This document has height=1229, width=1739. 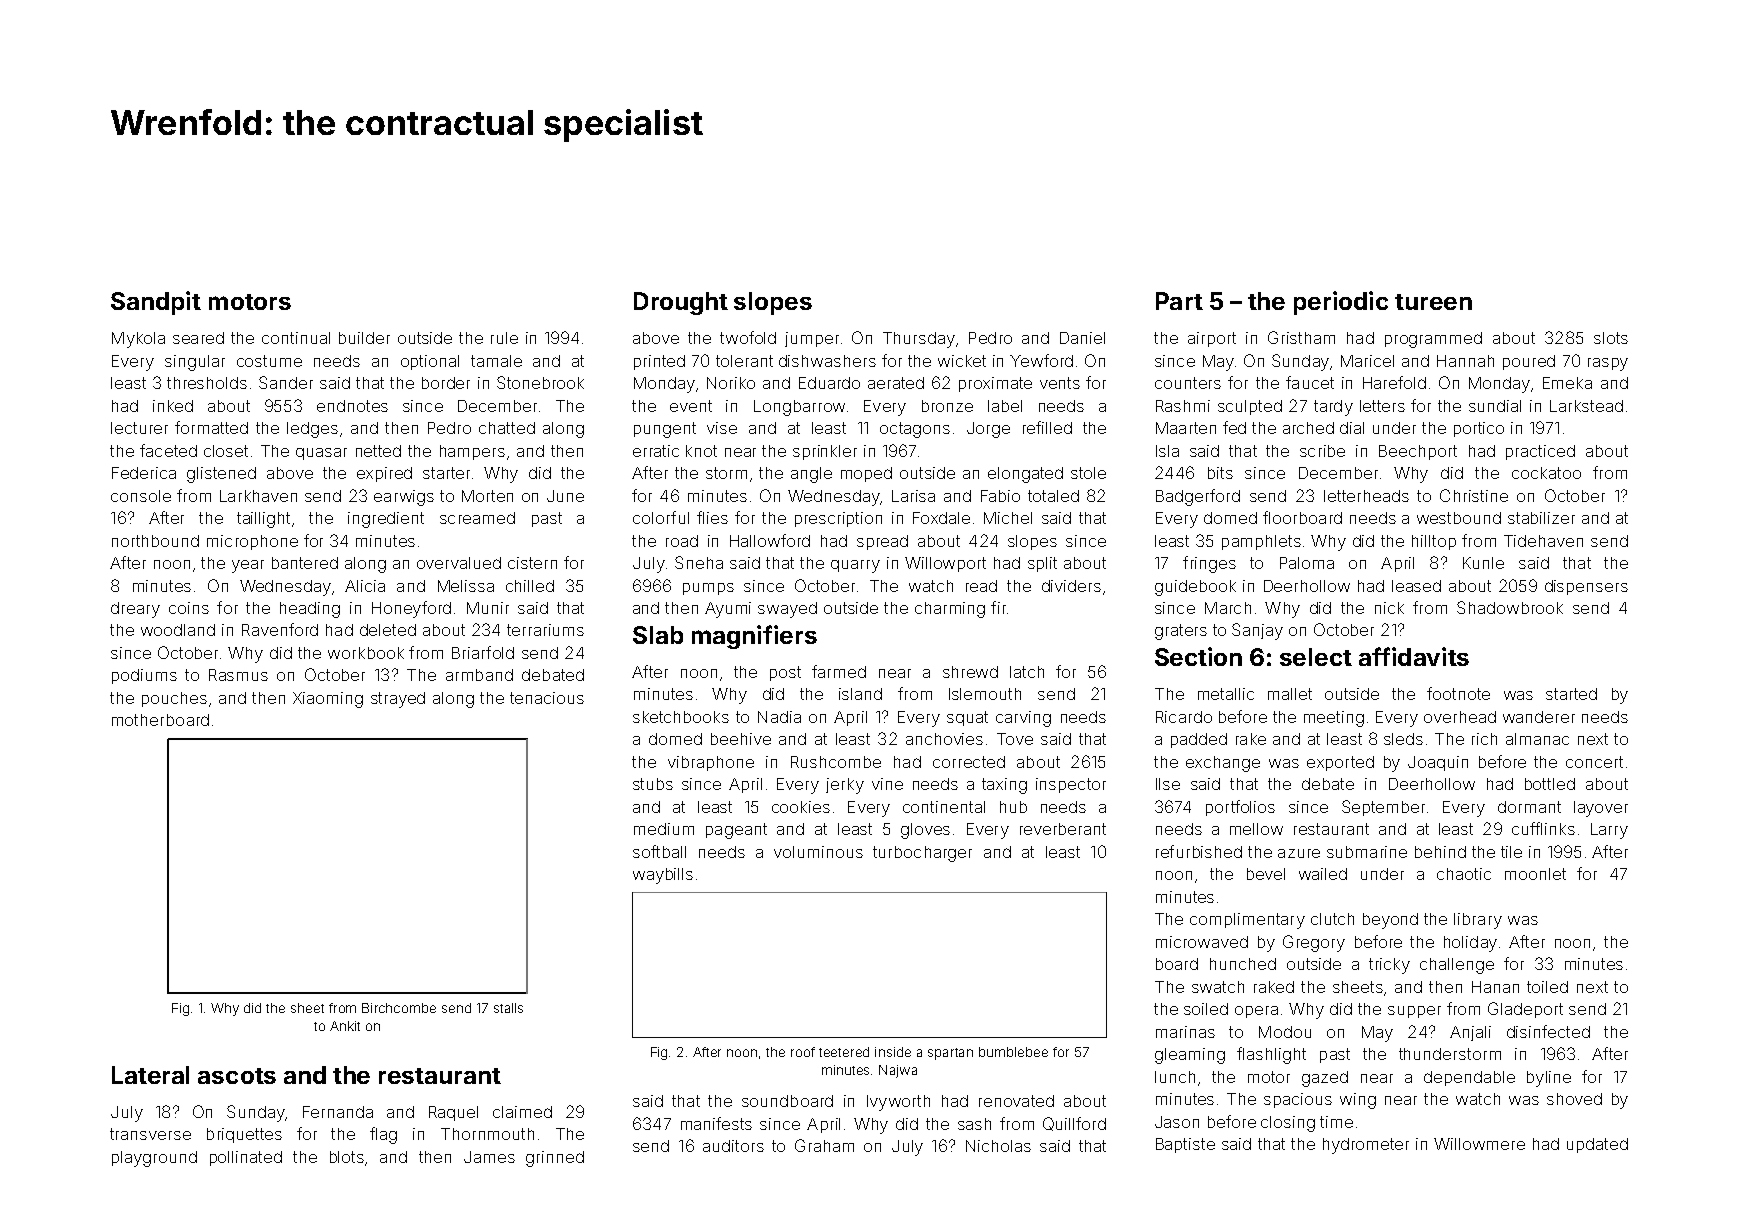 I want to click on manifests, so click(x=716, y=1123).
